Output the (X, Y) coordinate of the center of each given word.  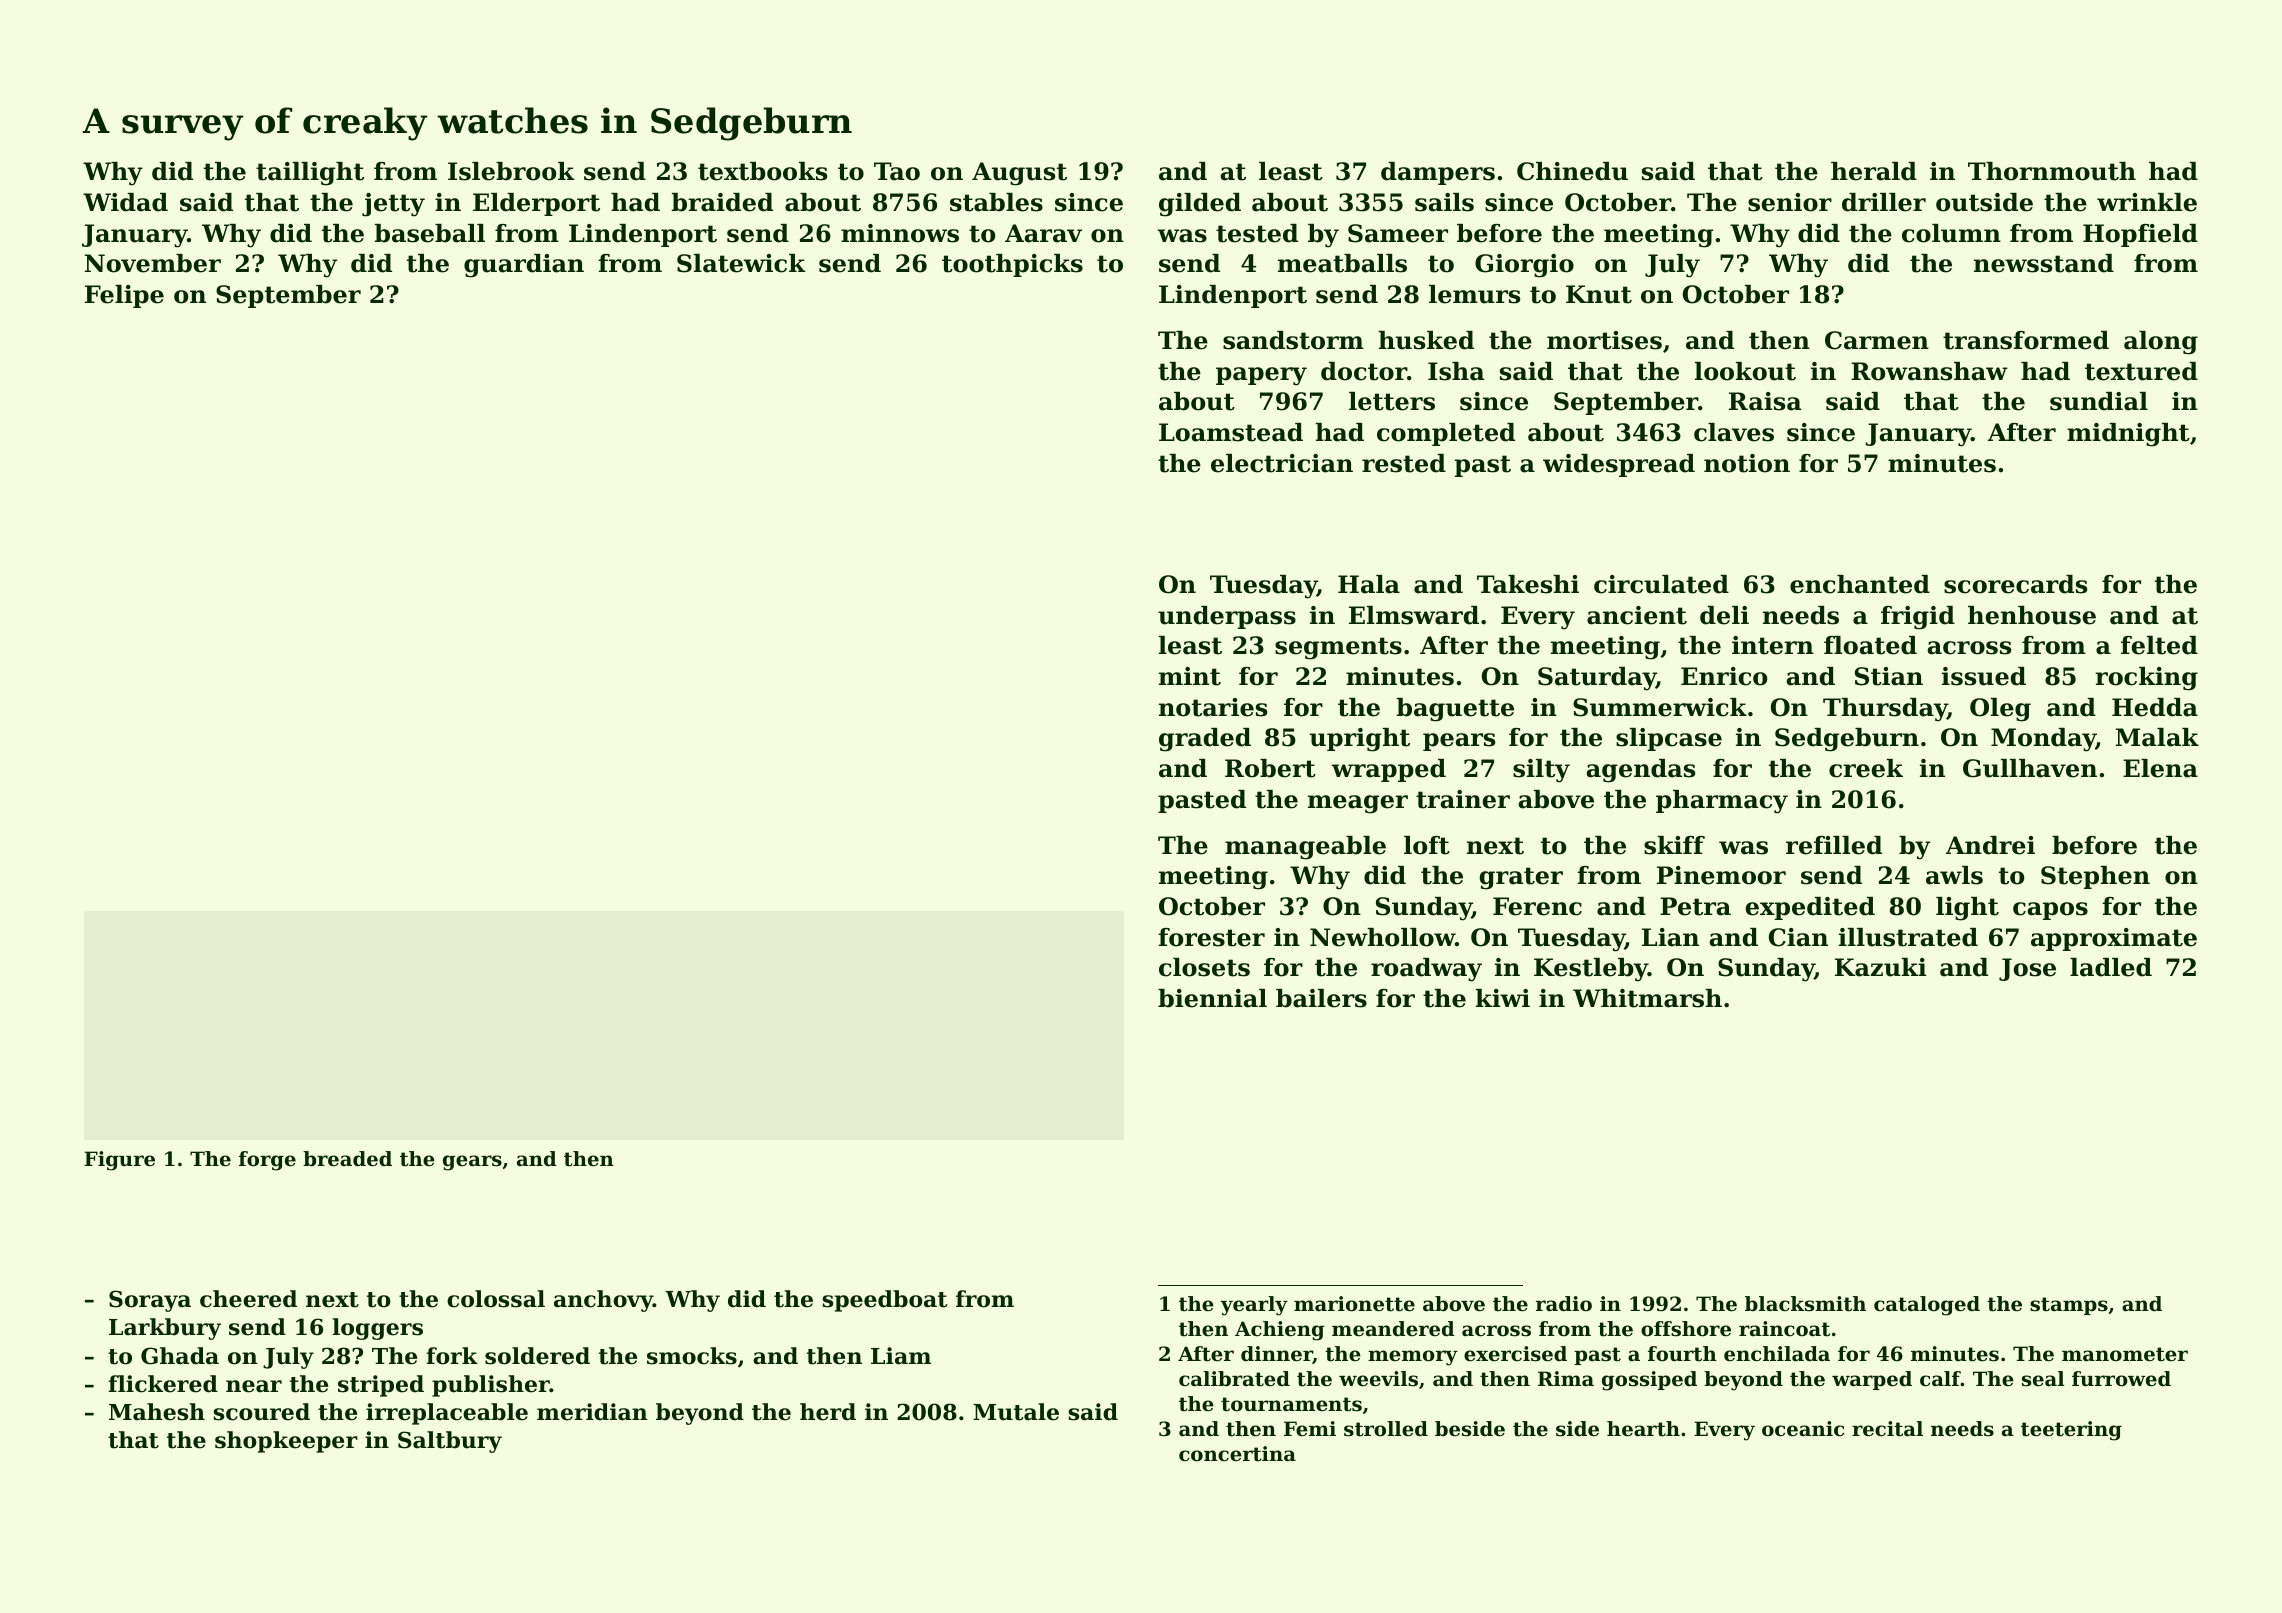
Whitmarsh (1647, 998)
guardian (524, 266)
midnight (2128, 435)
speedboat (884, 1301)
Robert (1270, 768)
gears (472, 1163)
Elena (2160, 768)
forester (1211, 937)
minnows (900, 233)
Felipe (124, 296)
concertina (1237, 1454)
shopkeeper (286, 1442)
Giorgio (1524, 266)
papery (1261, 376)
